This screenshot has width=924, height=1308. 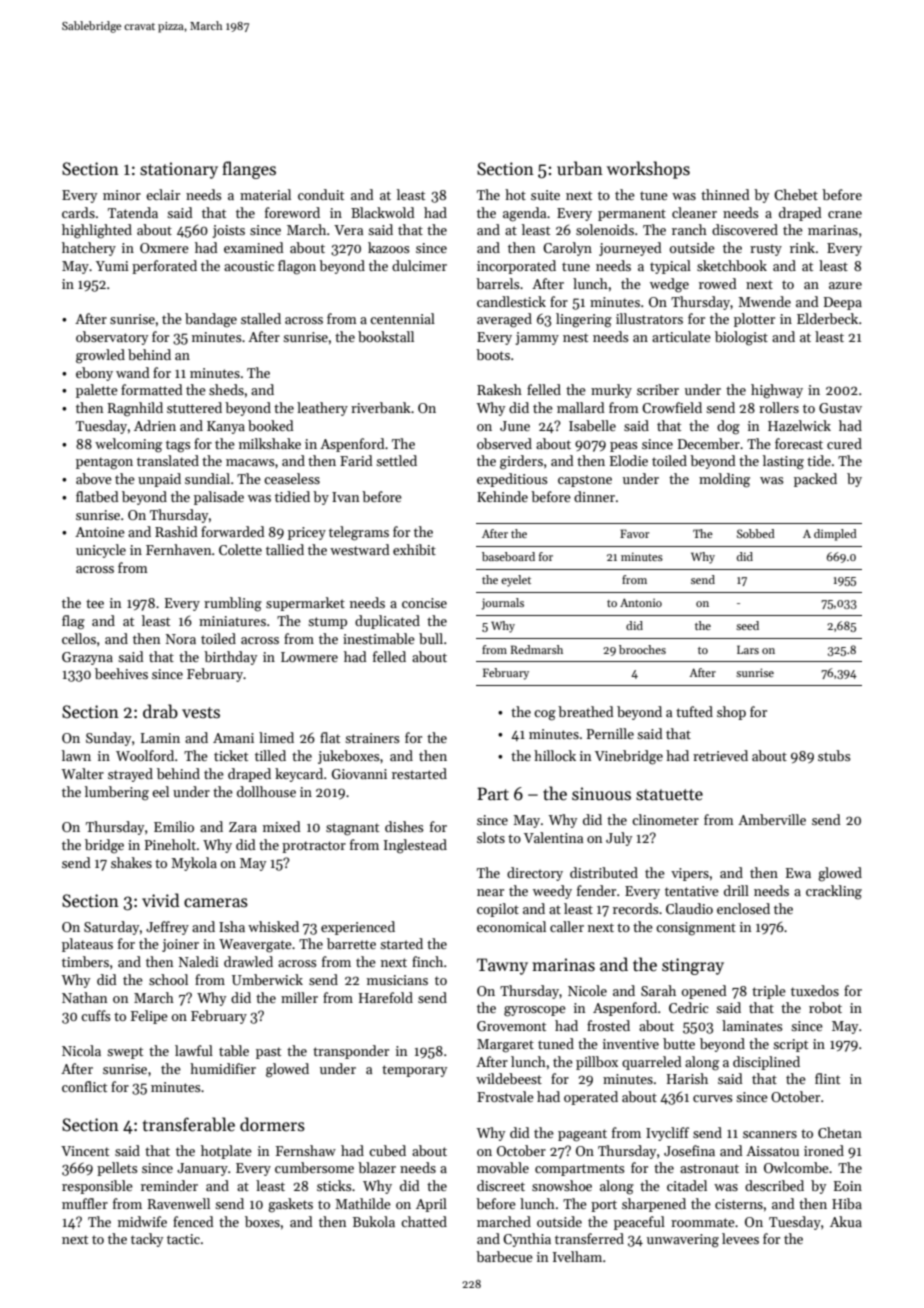 I want to click on dimpled, so click(x=835, y=535).
